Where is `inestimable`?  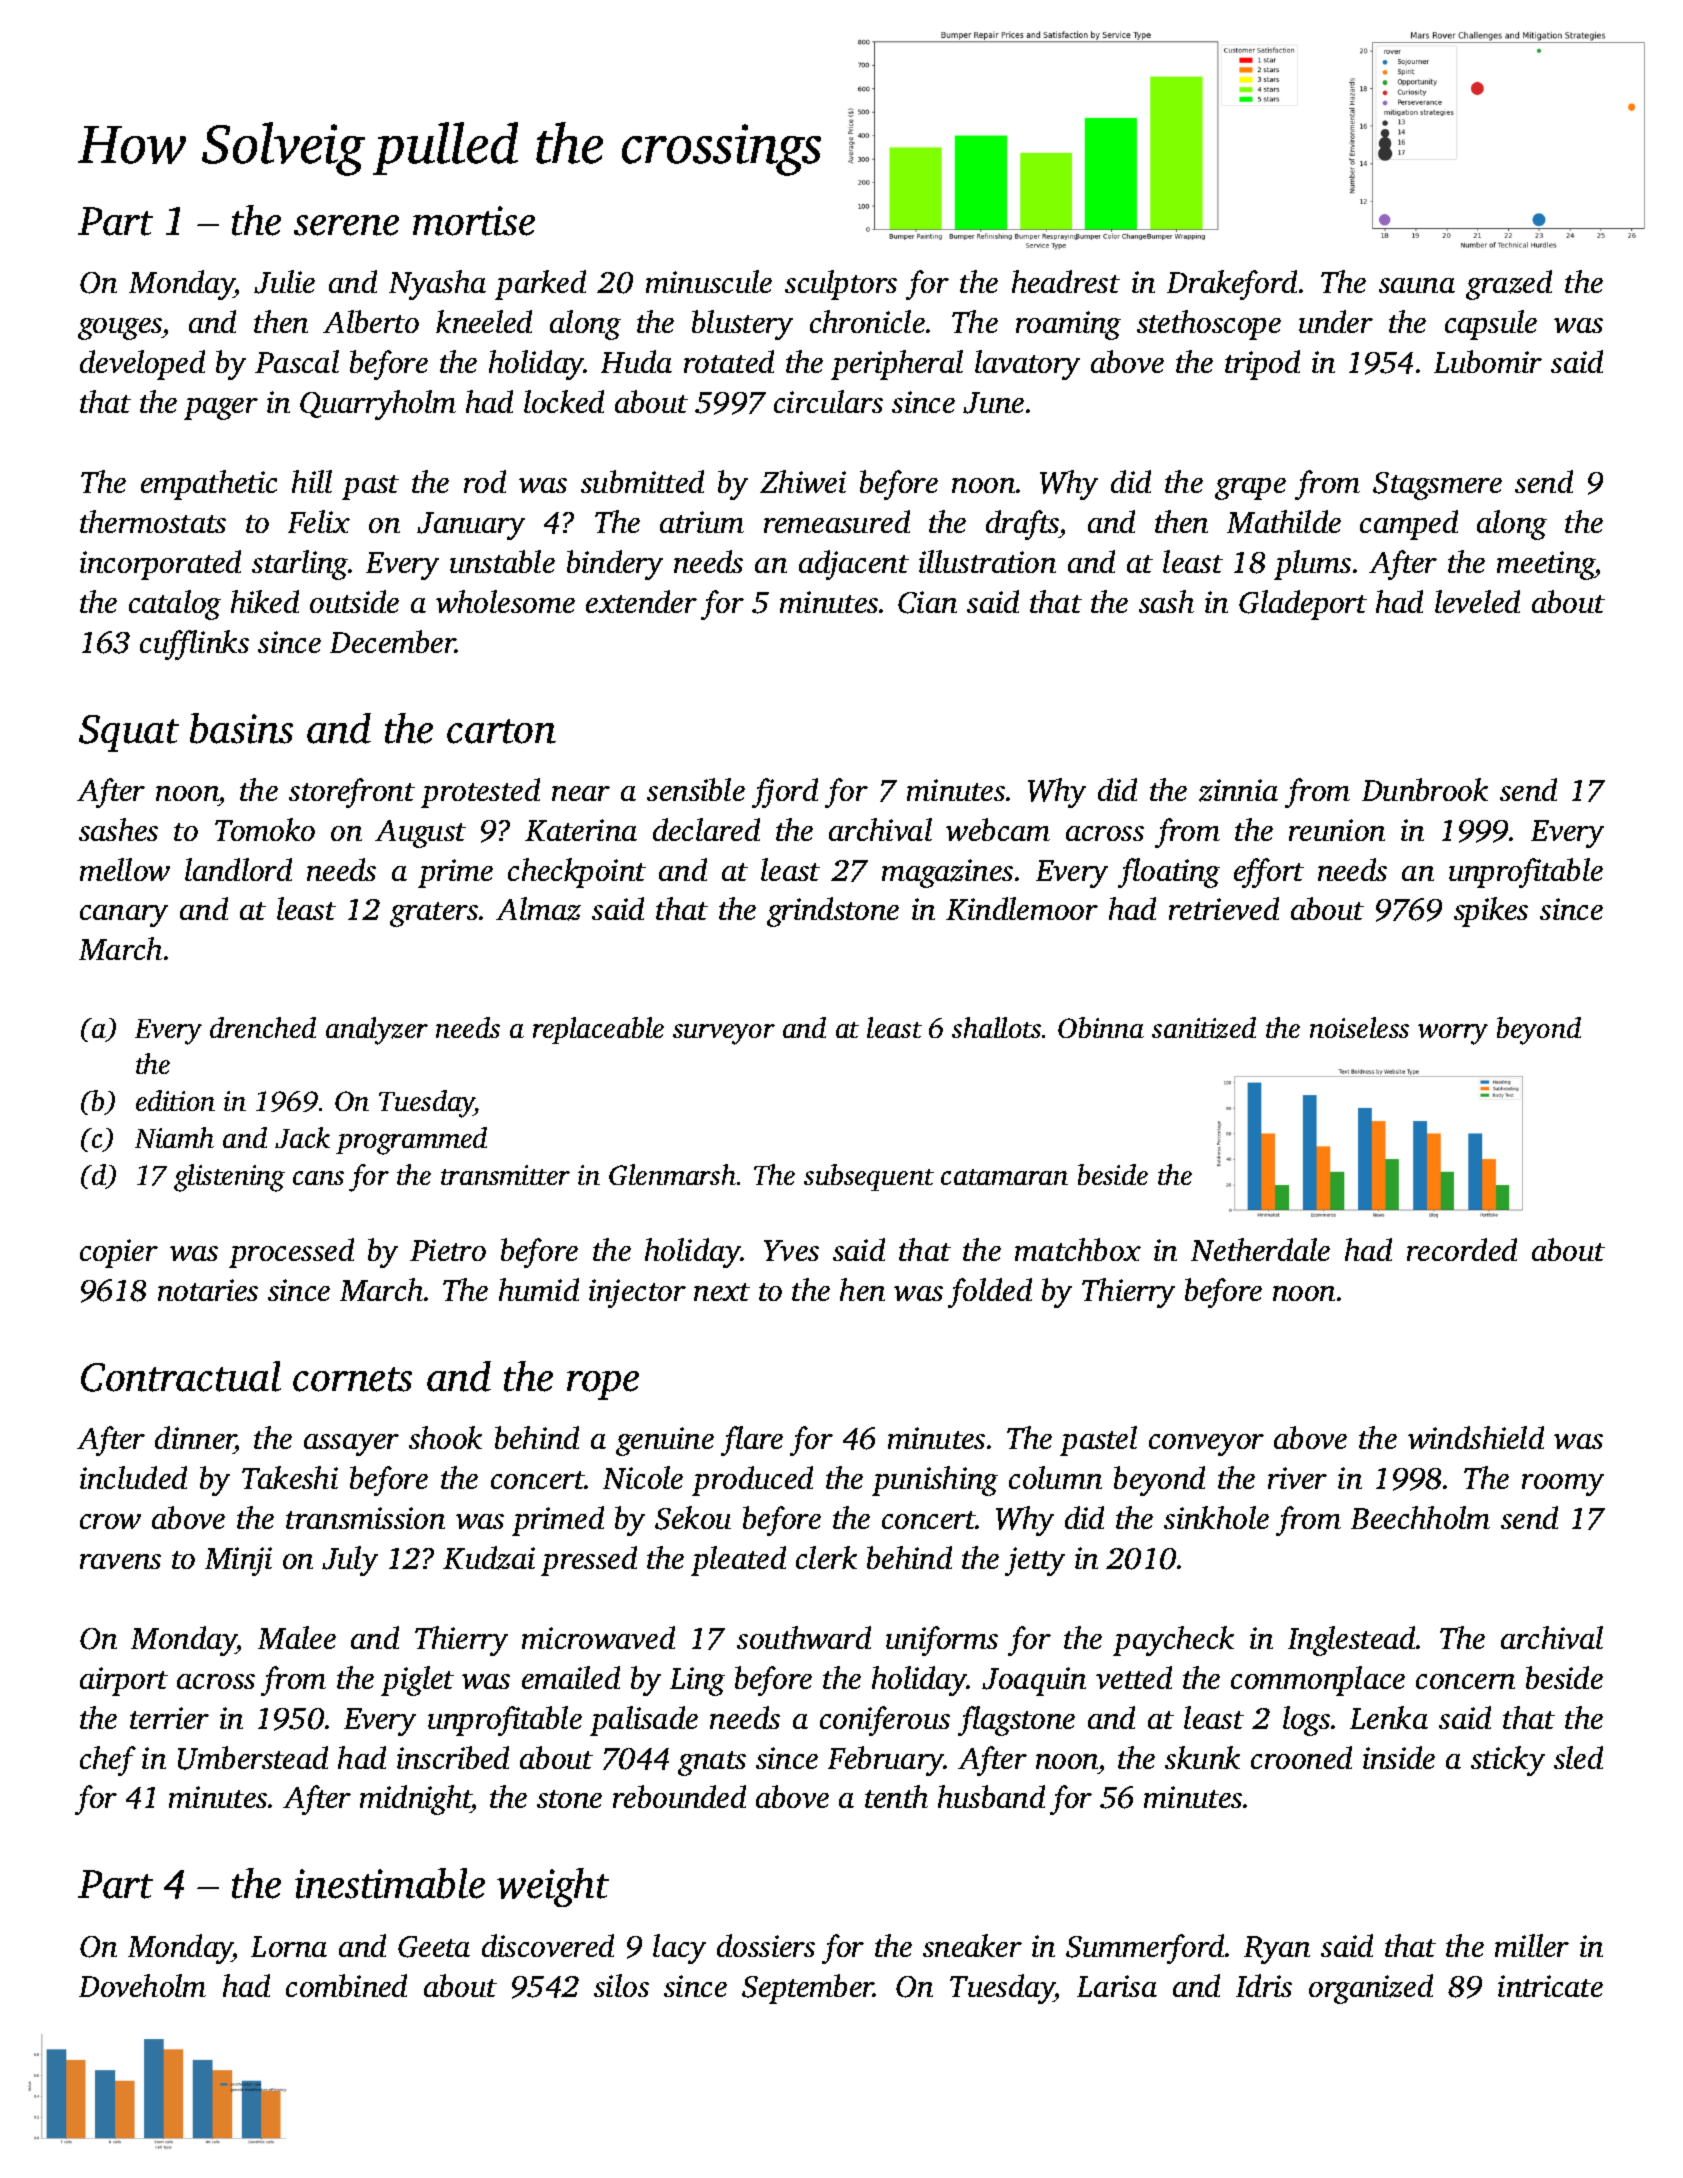 inestimable is located at coordinates (390, 1883).
